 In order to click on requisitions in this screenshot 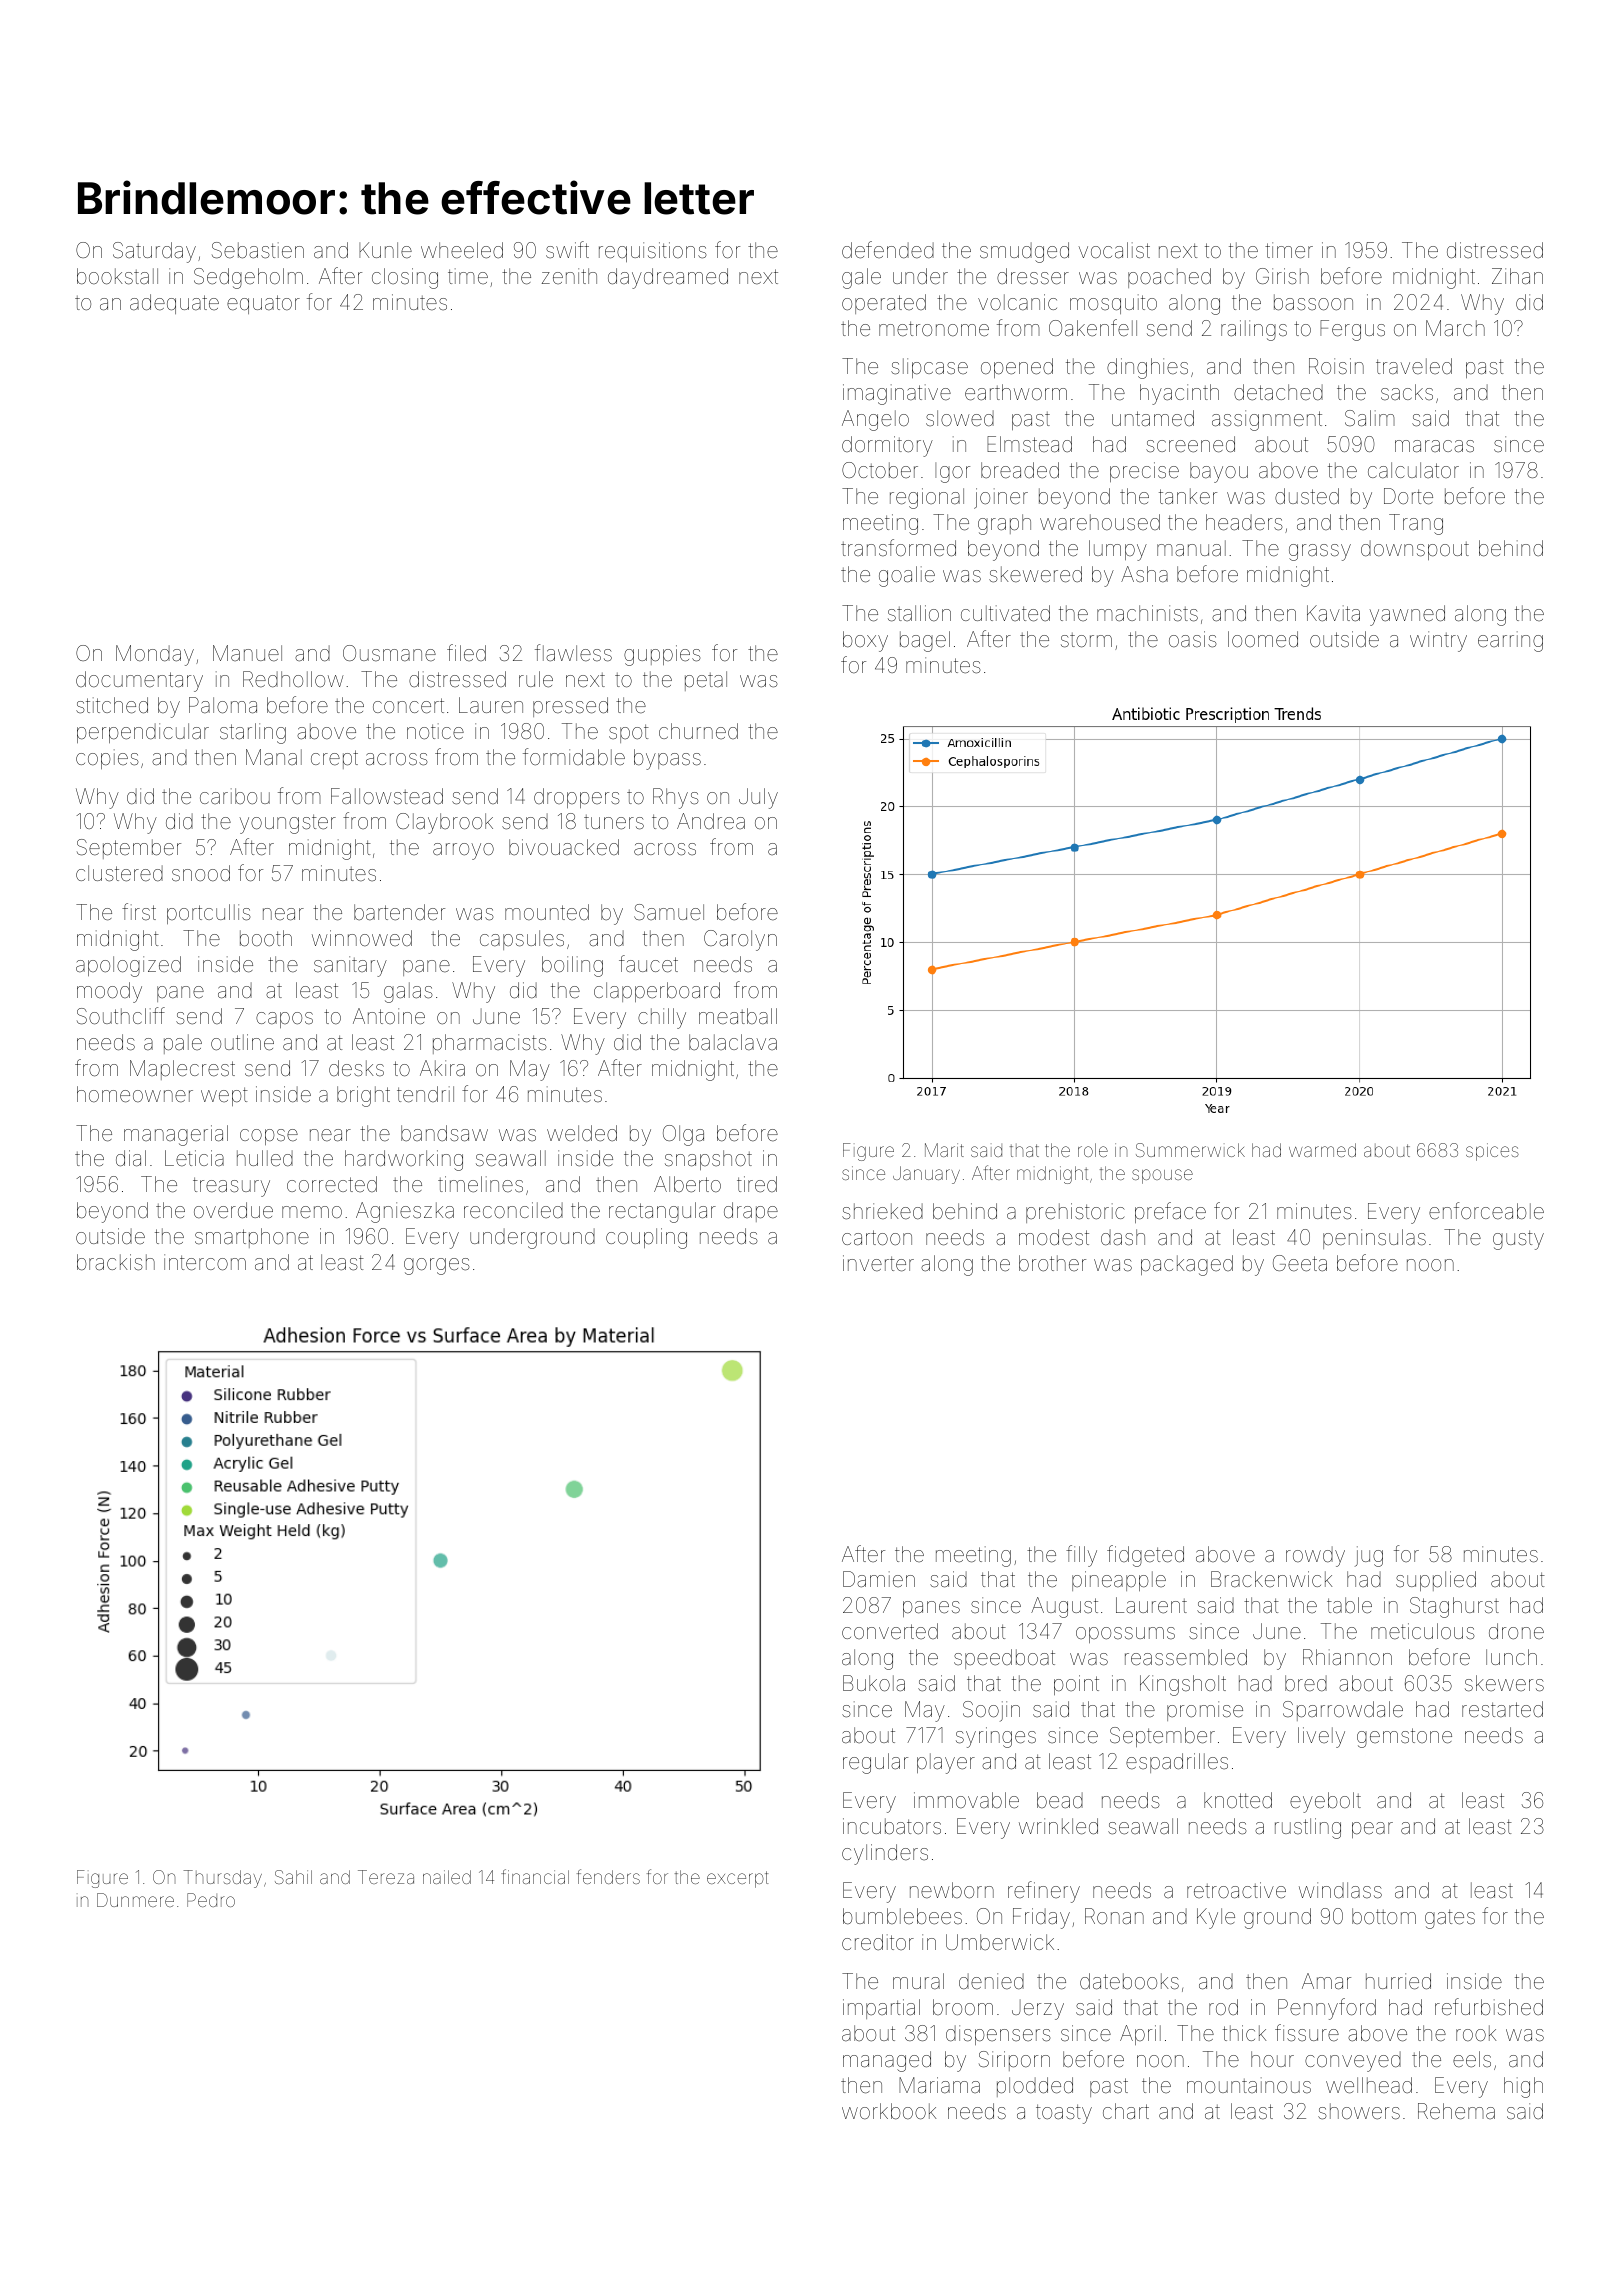, I will do `click(653, 252)`.
